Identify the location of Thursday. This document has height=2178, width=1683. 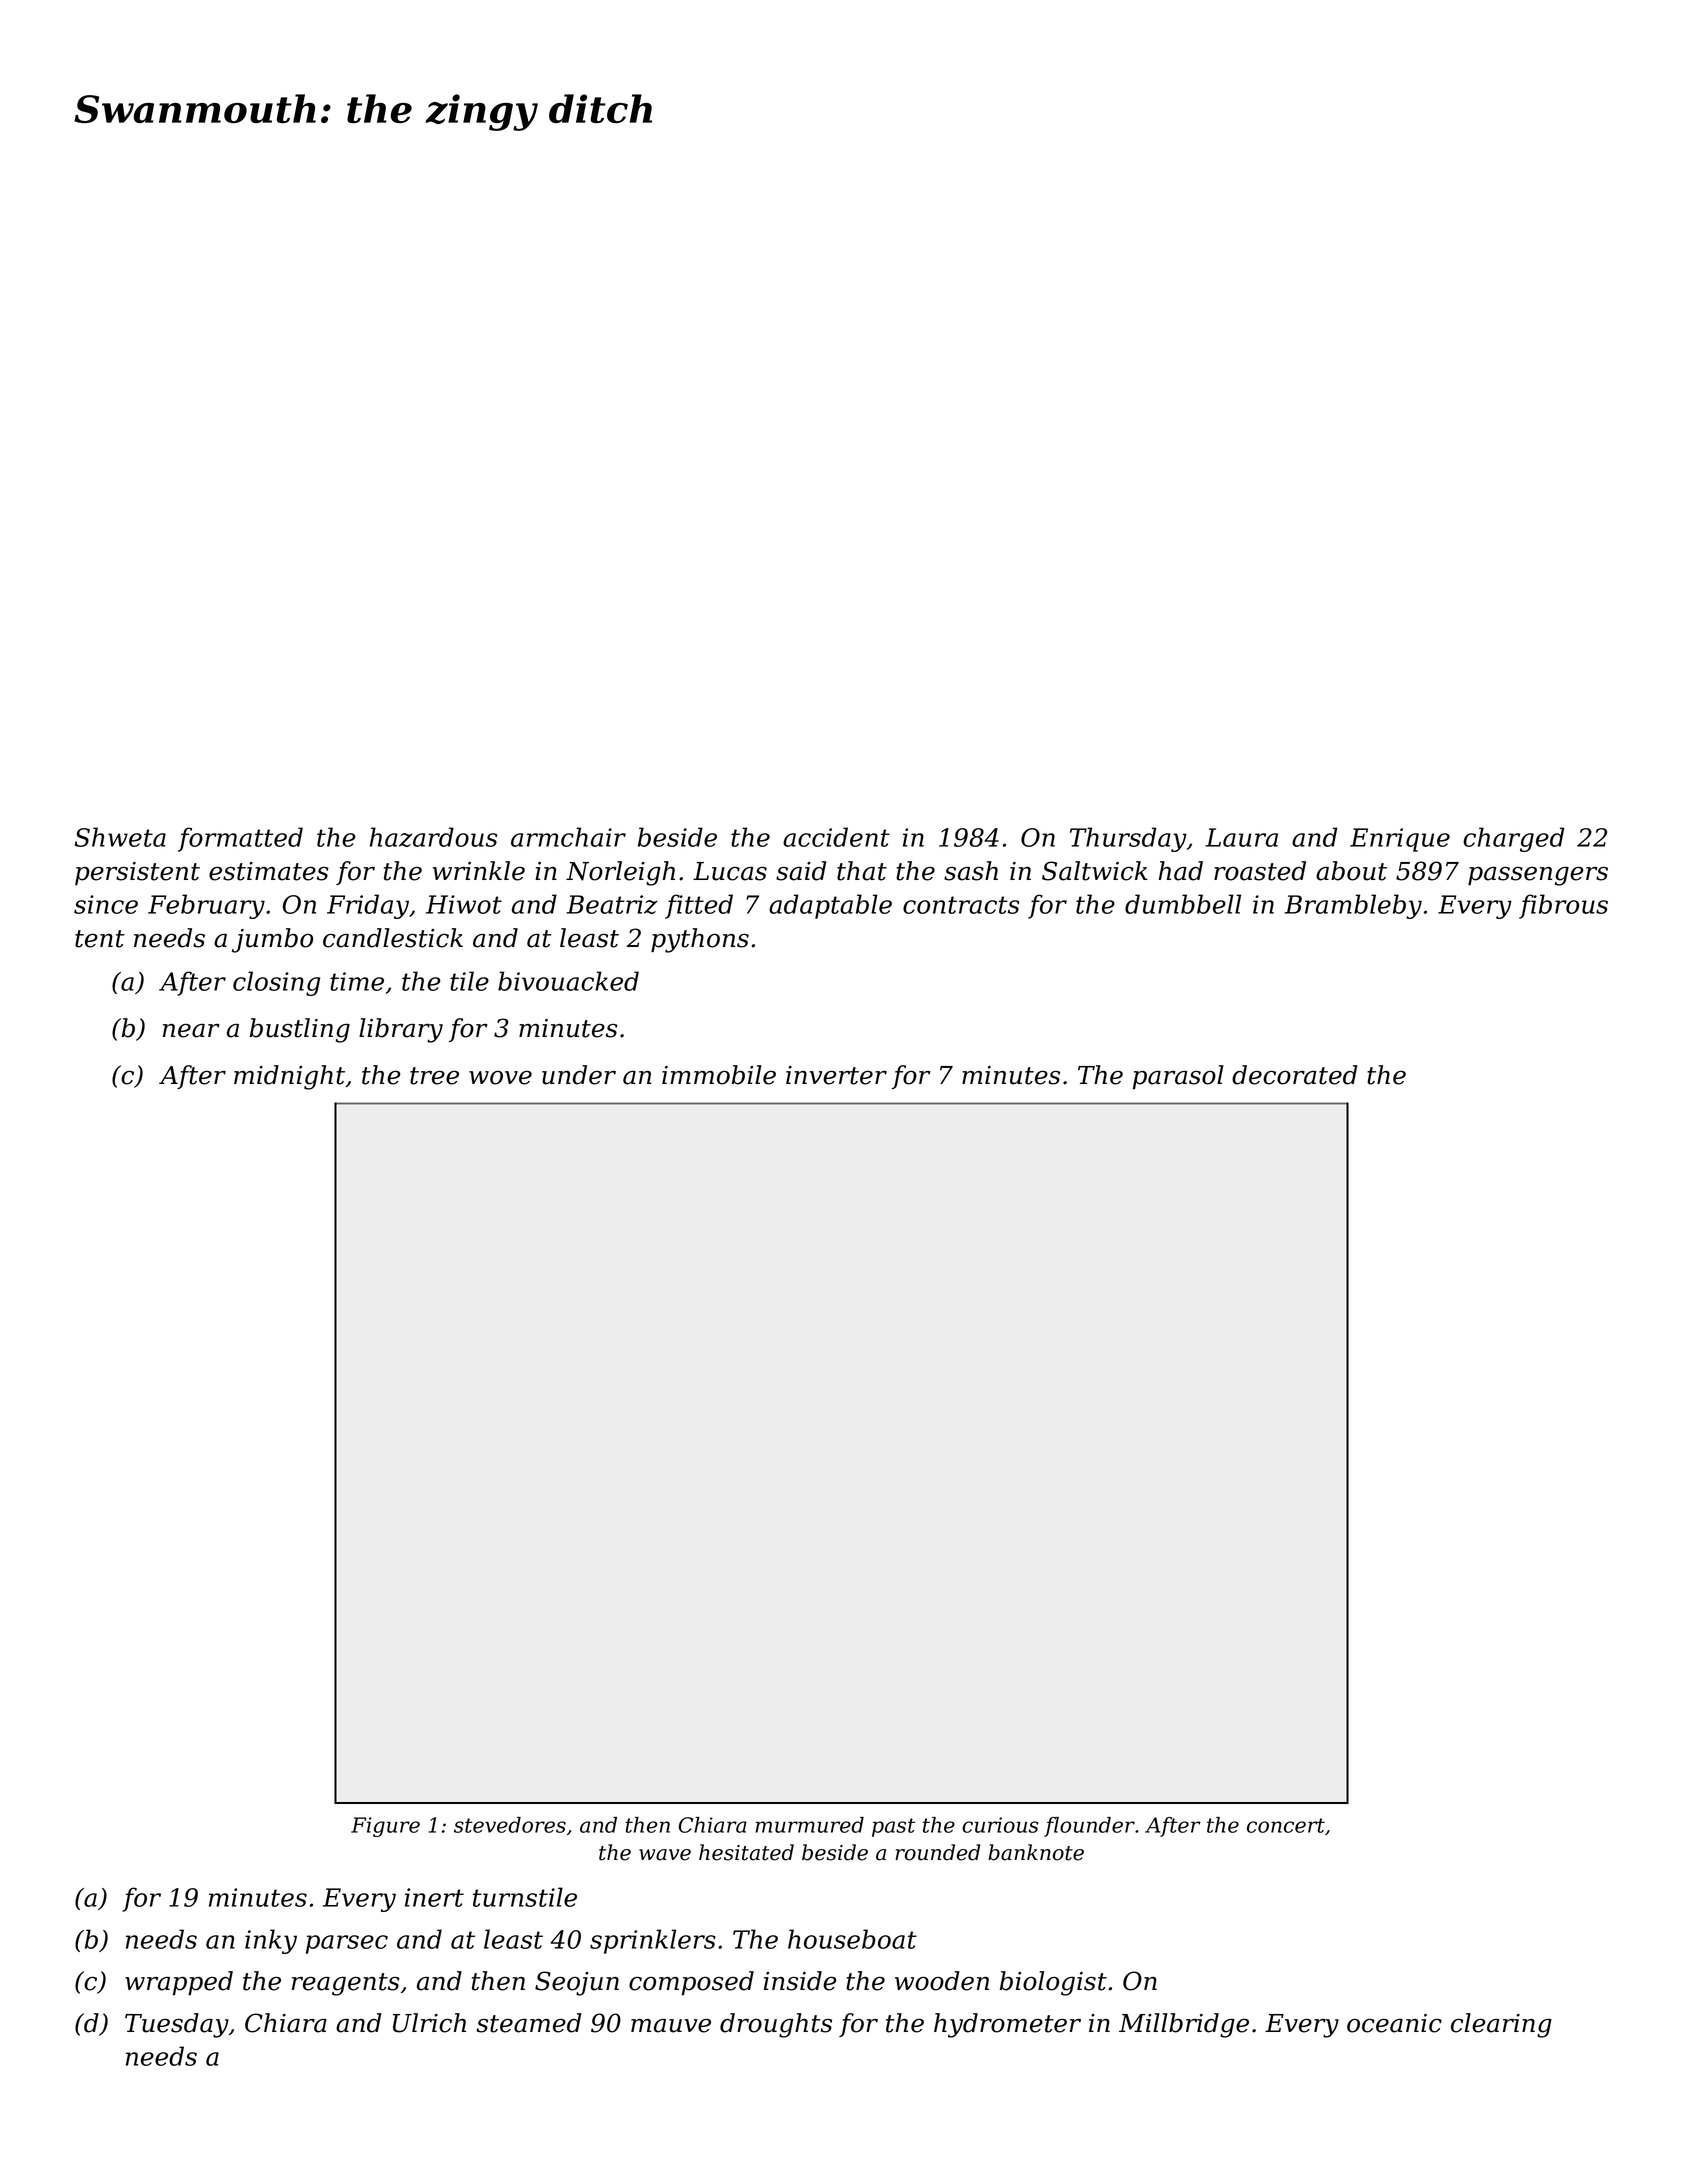
(1128, 839).
